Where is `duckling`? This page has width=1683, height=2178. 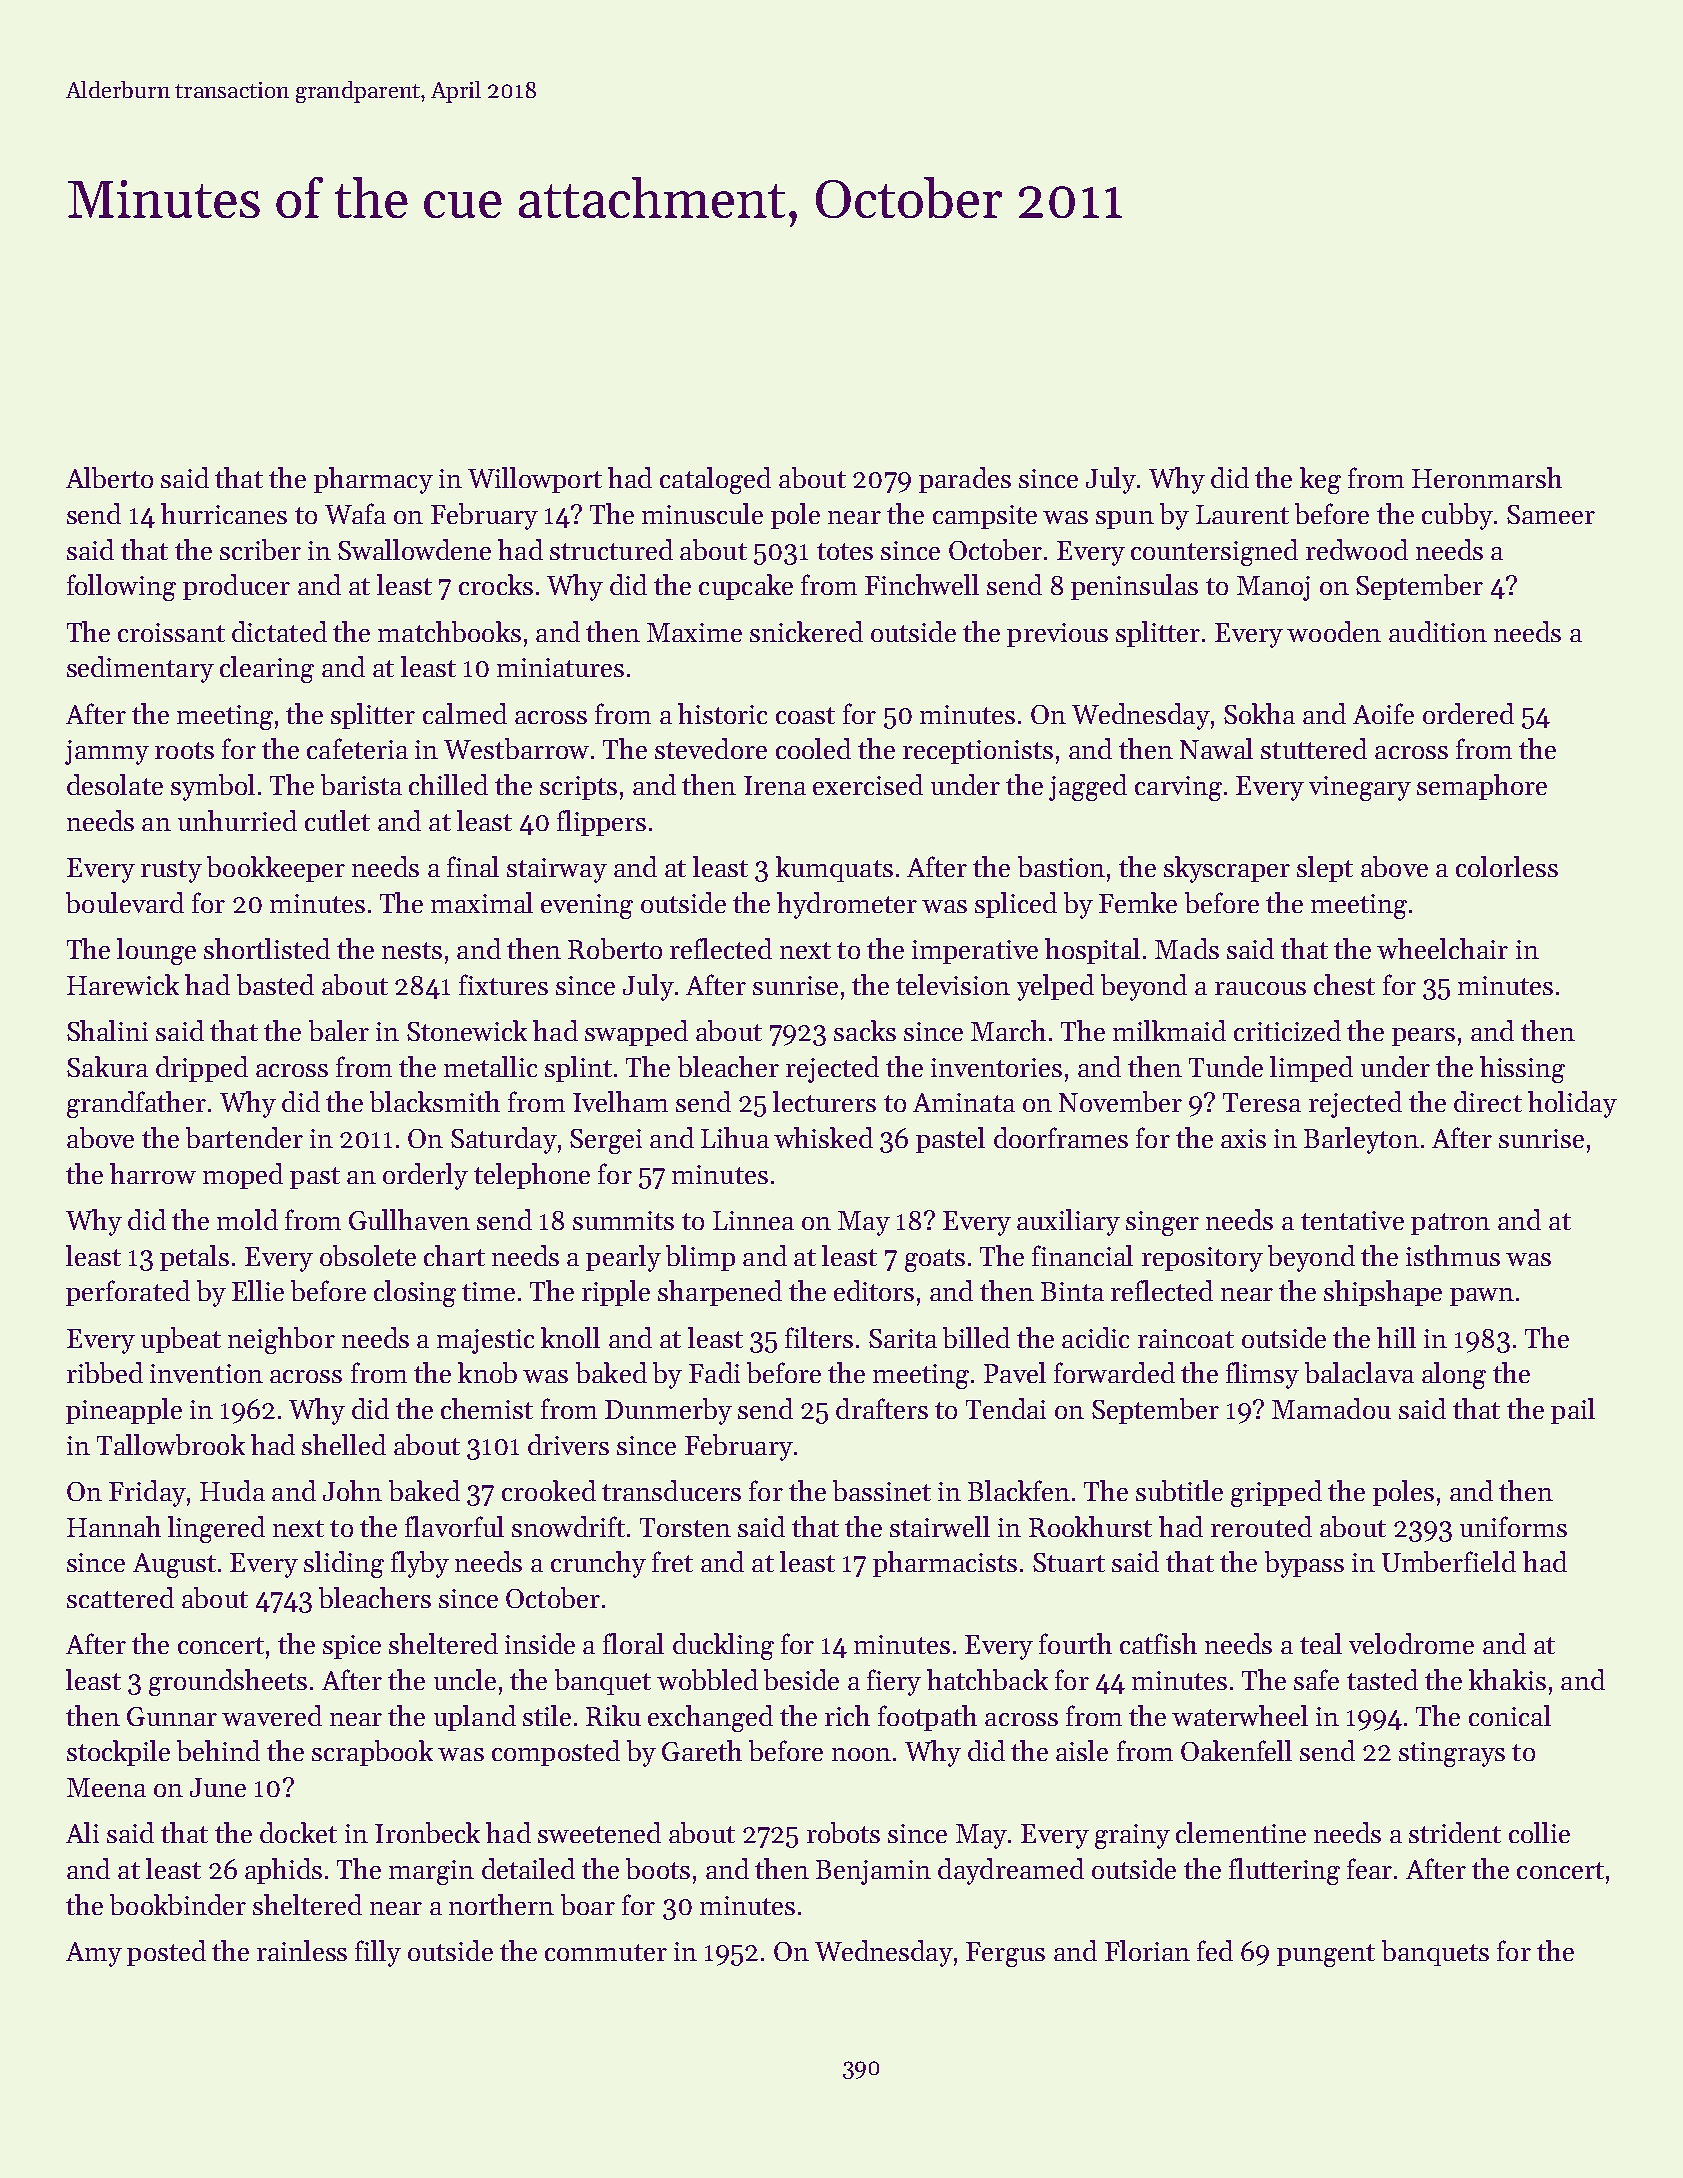
duckling is located at coordinates (723, 1646).
